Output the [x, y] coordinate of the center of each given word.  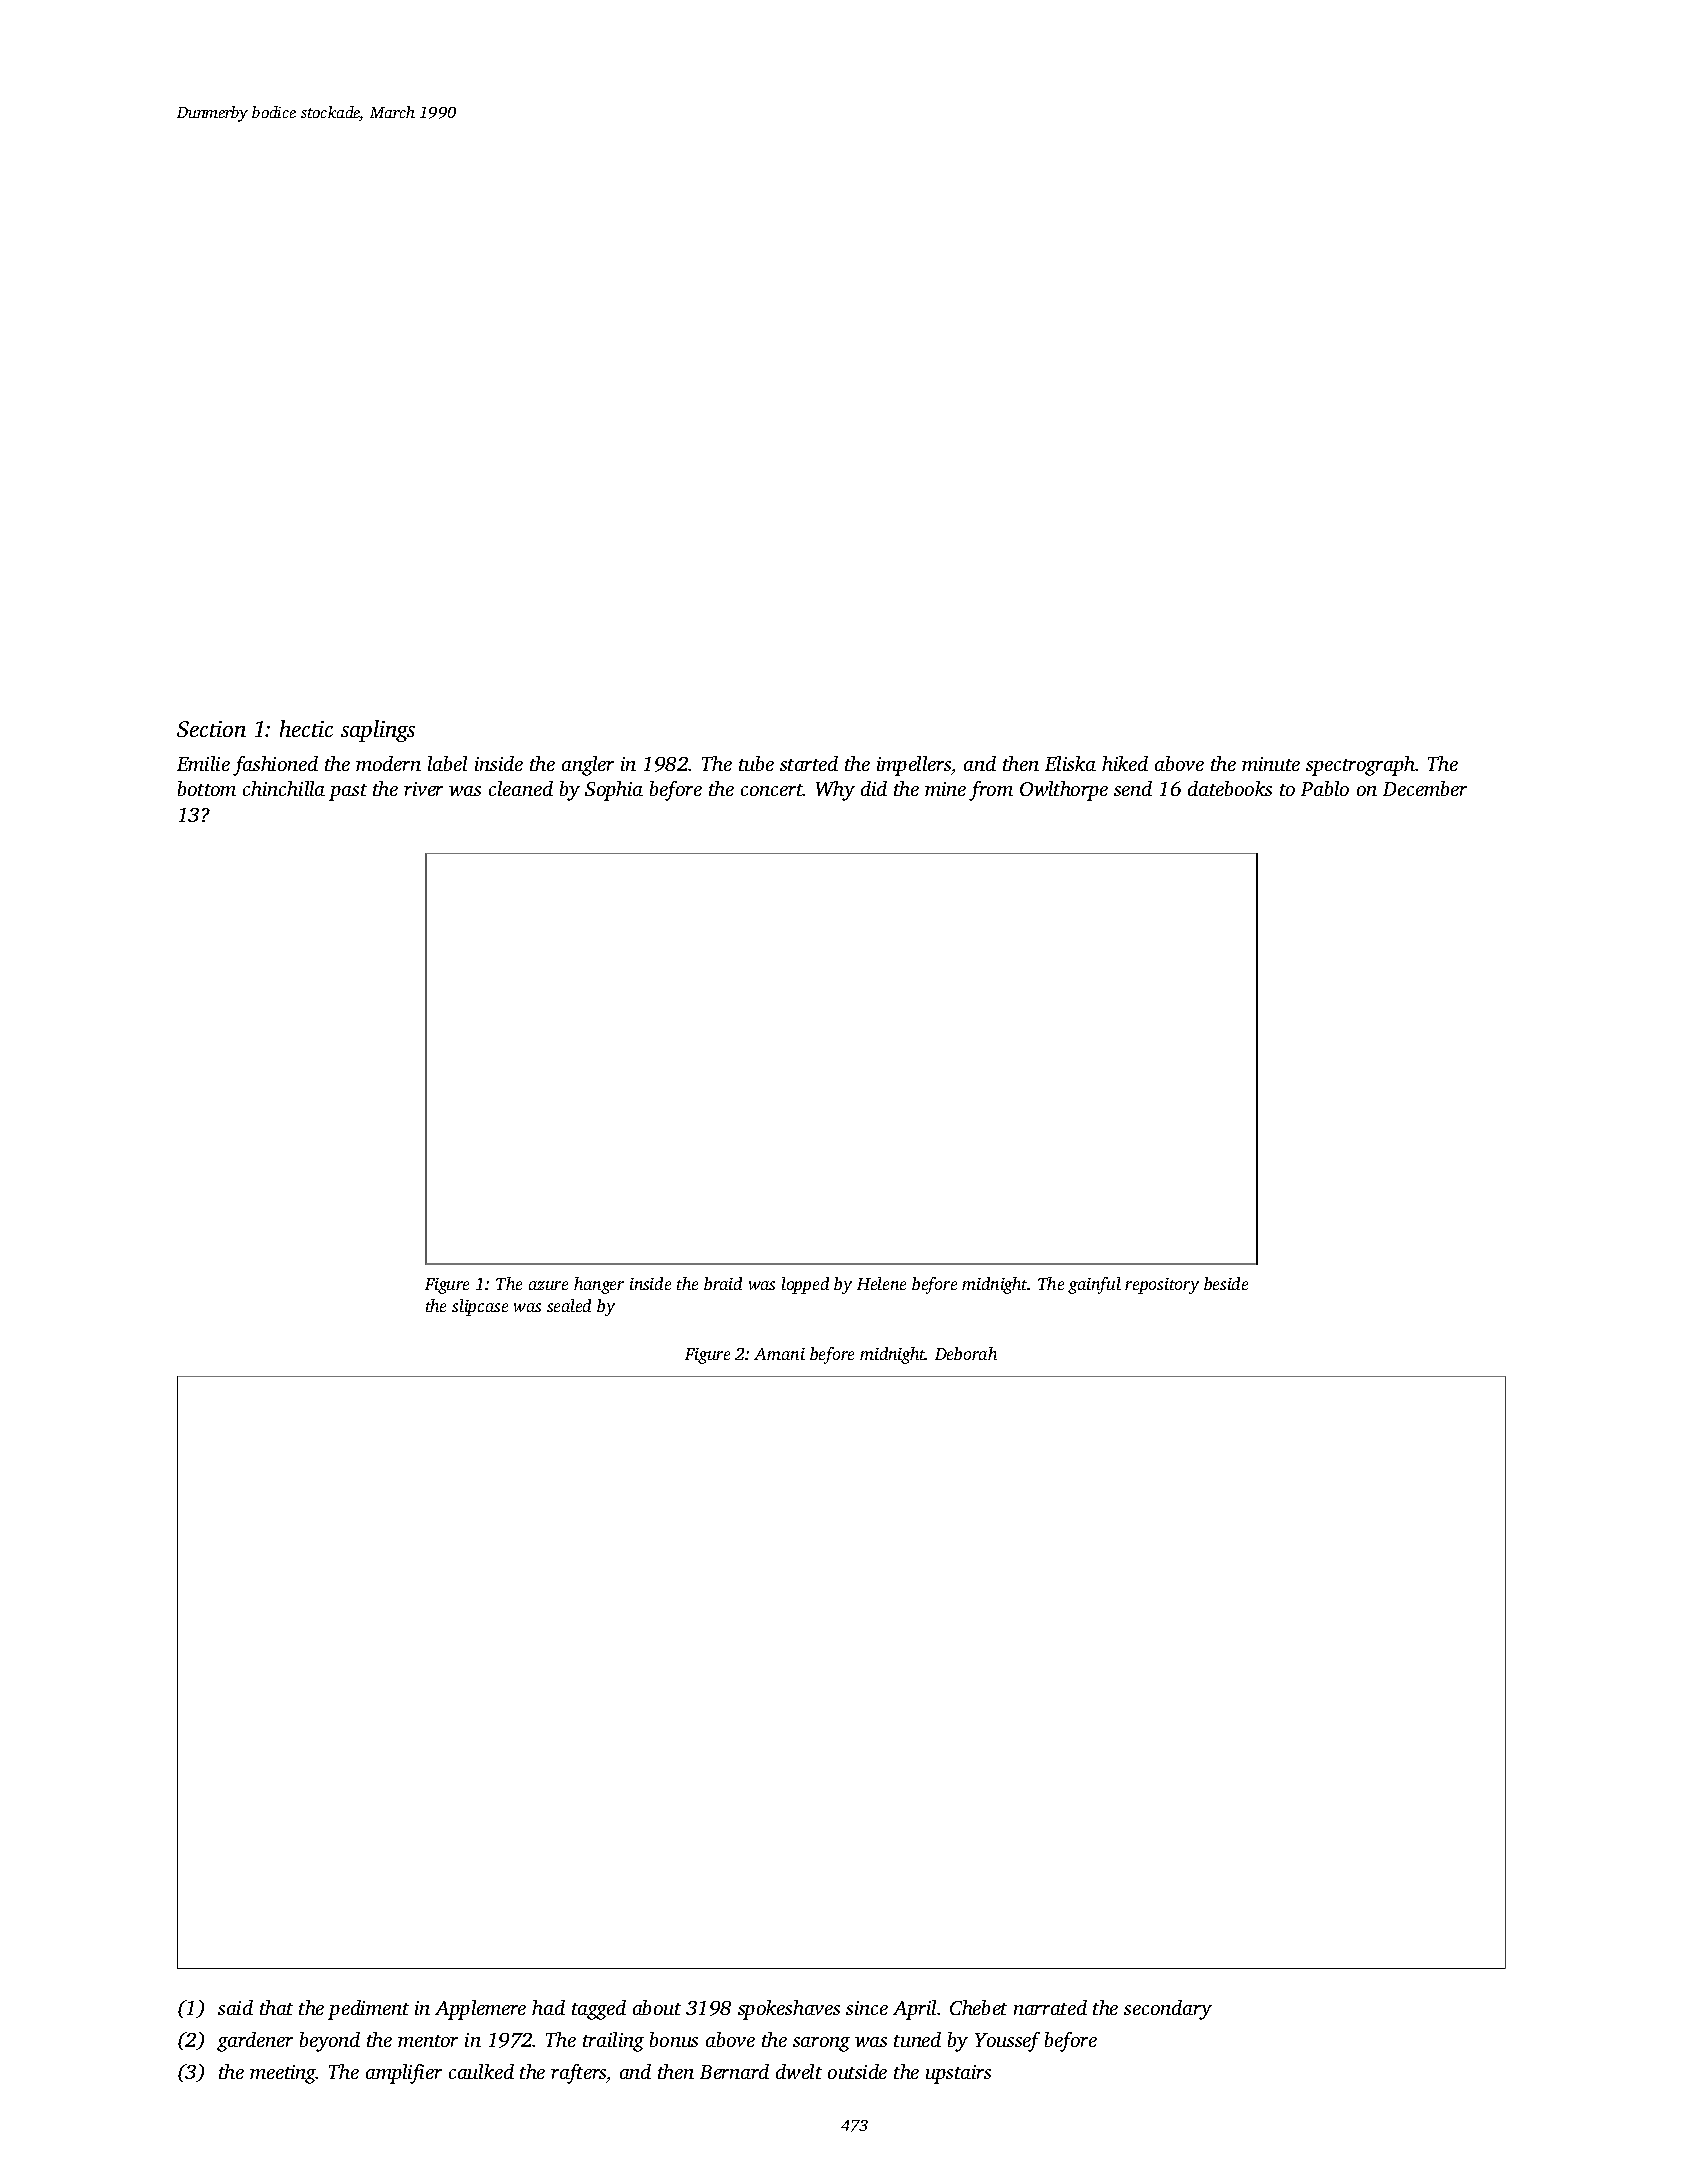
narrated [1050, 2007]
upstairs [958, 2074]
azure [548, 1285]
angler [588, 766]
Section [211, 729]
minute [1271, 764]
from [991, 791]
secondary [1168, 2010]
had [548, 2007]
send [1133, 788]
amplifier [404, 2074]
